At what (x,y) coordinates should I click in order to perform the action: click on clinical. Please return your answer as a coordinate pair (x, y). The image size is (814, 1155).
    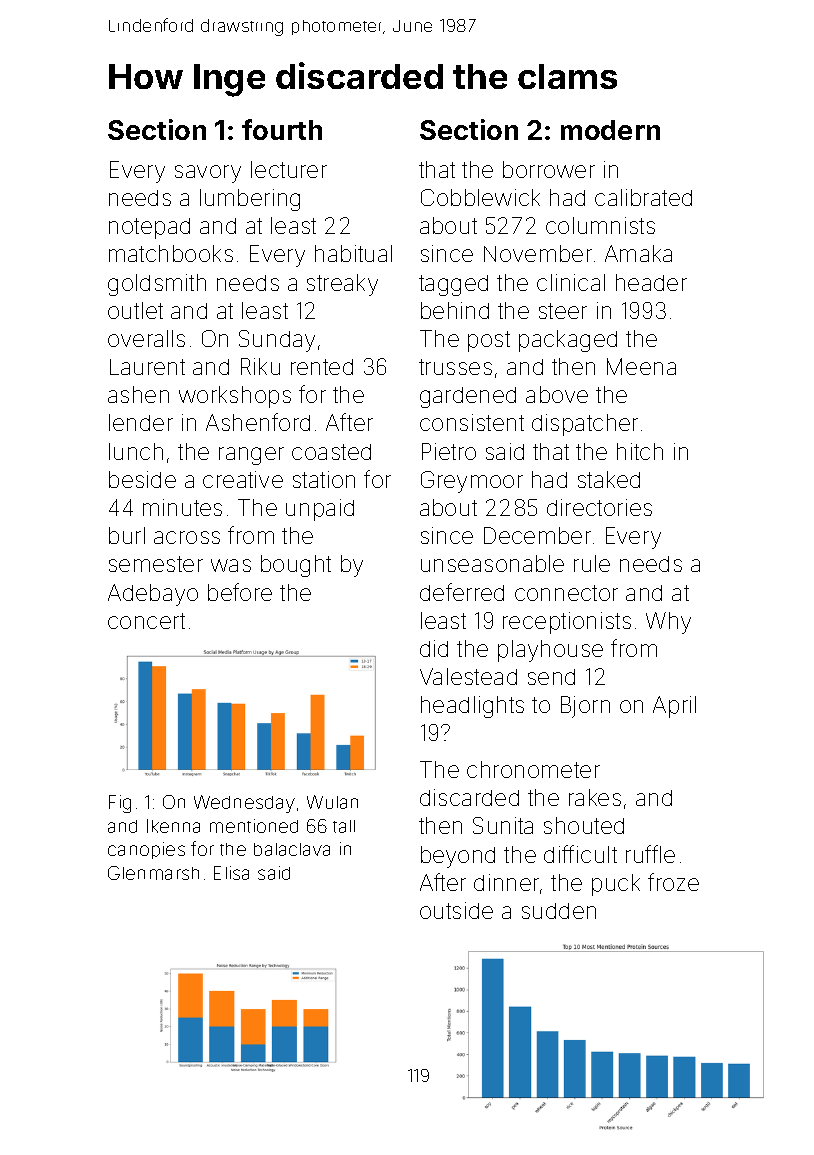
    Looking at the image, I should click on (571, 282).
